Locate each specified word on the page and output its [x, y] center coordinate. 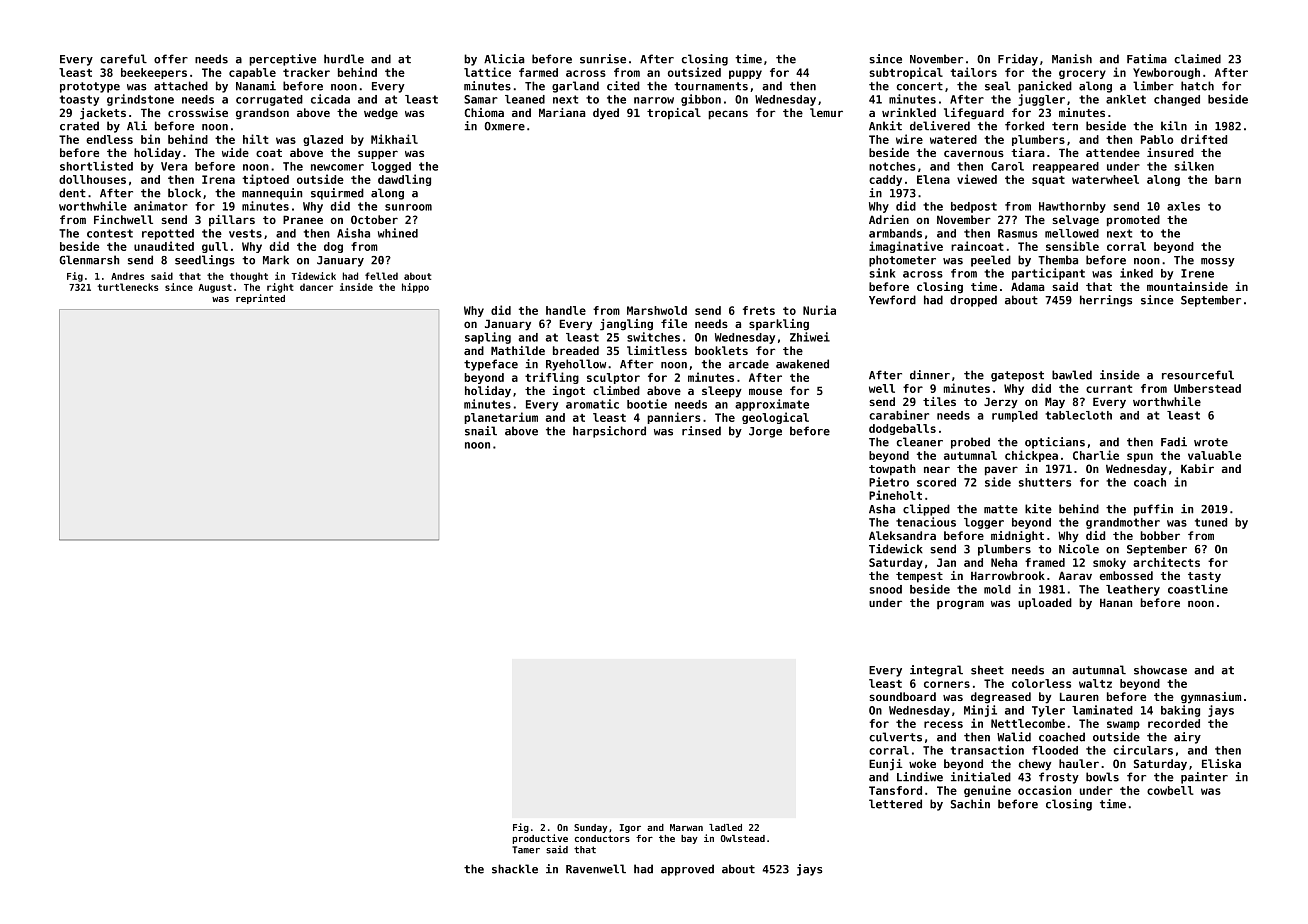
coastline [1198, 589]
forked [1024, 126]
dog [333, 247]
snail [481, 431]
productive [540, 839]
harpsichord [609, 432]
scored [936, 482]
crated [79, 126]
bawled [1072, 375]
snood [885, 589]
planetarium [501, 418]
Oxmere [505, 126]
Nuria [819, 310]
